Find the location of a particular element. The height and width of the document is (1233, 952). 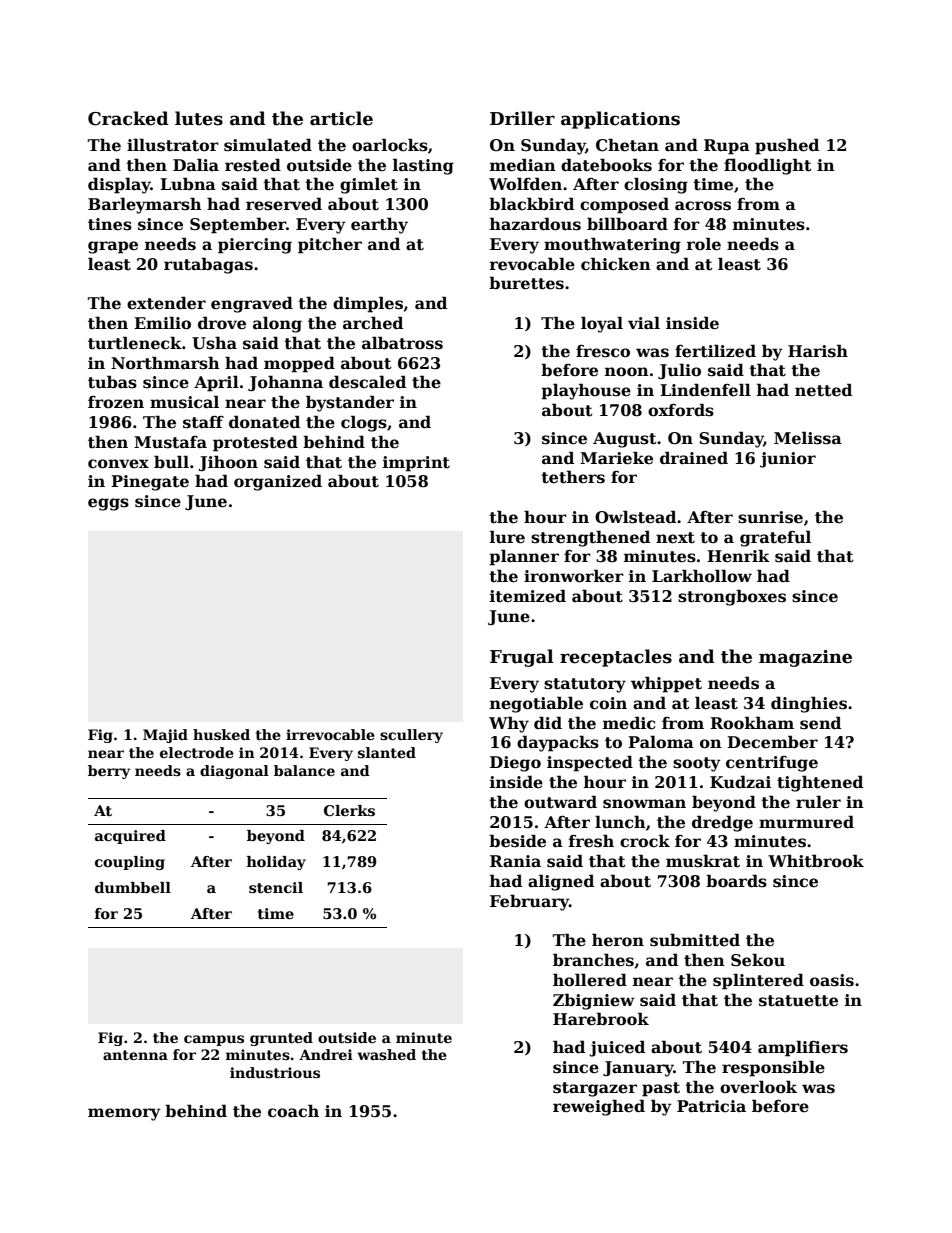

sunrise is located at coordinates (770, 517).
